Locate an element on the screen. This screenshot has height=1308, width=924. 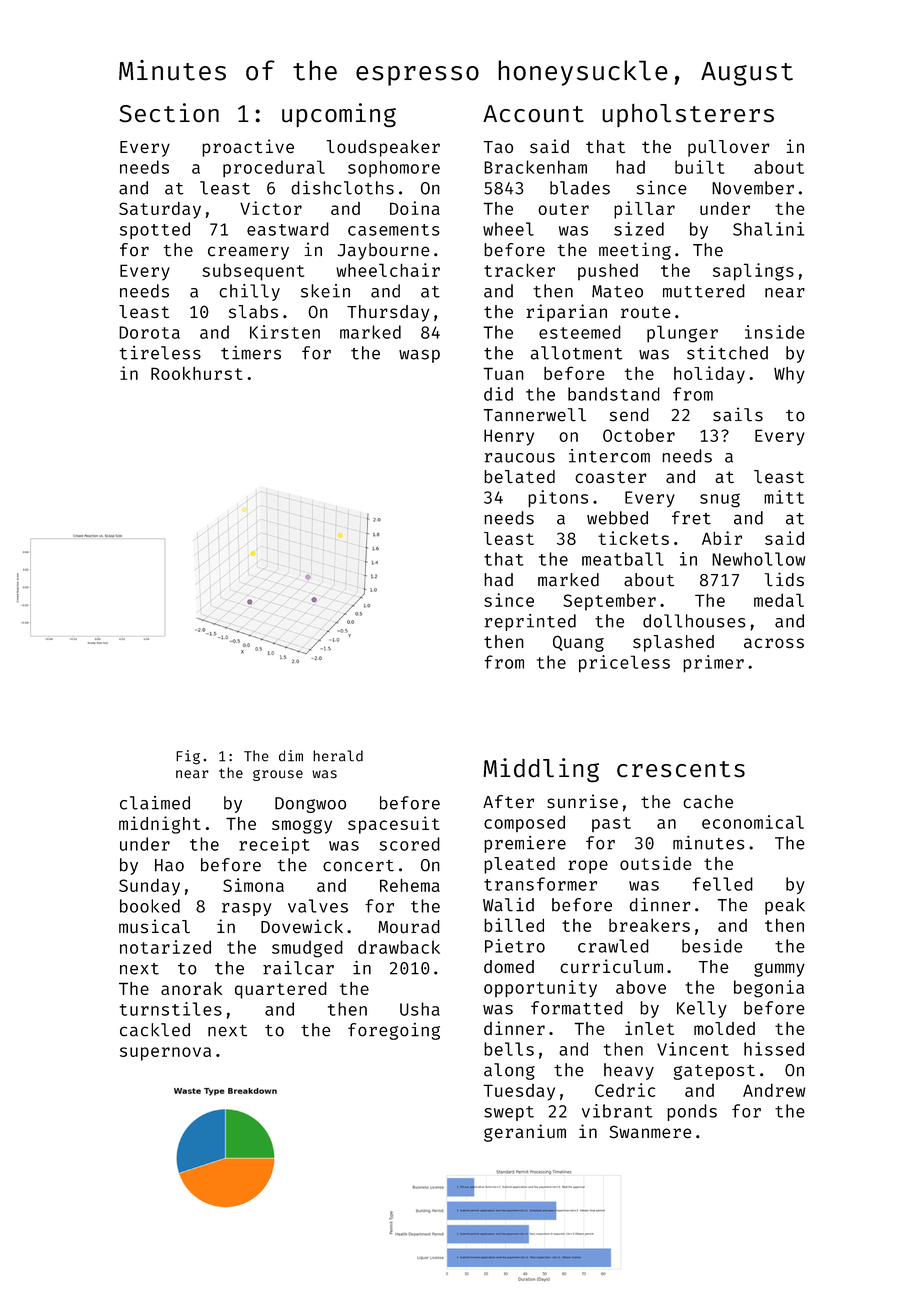
Walid is located at coordinates (508, 905).
